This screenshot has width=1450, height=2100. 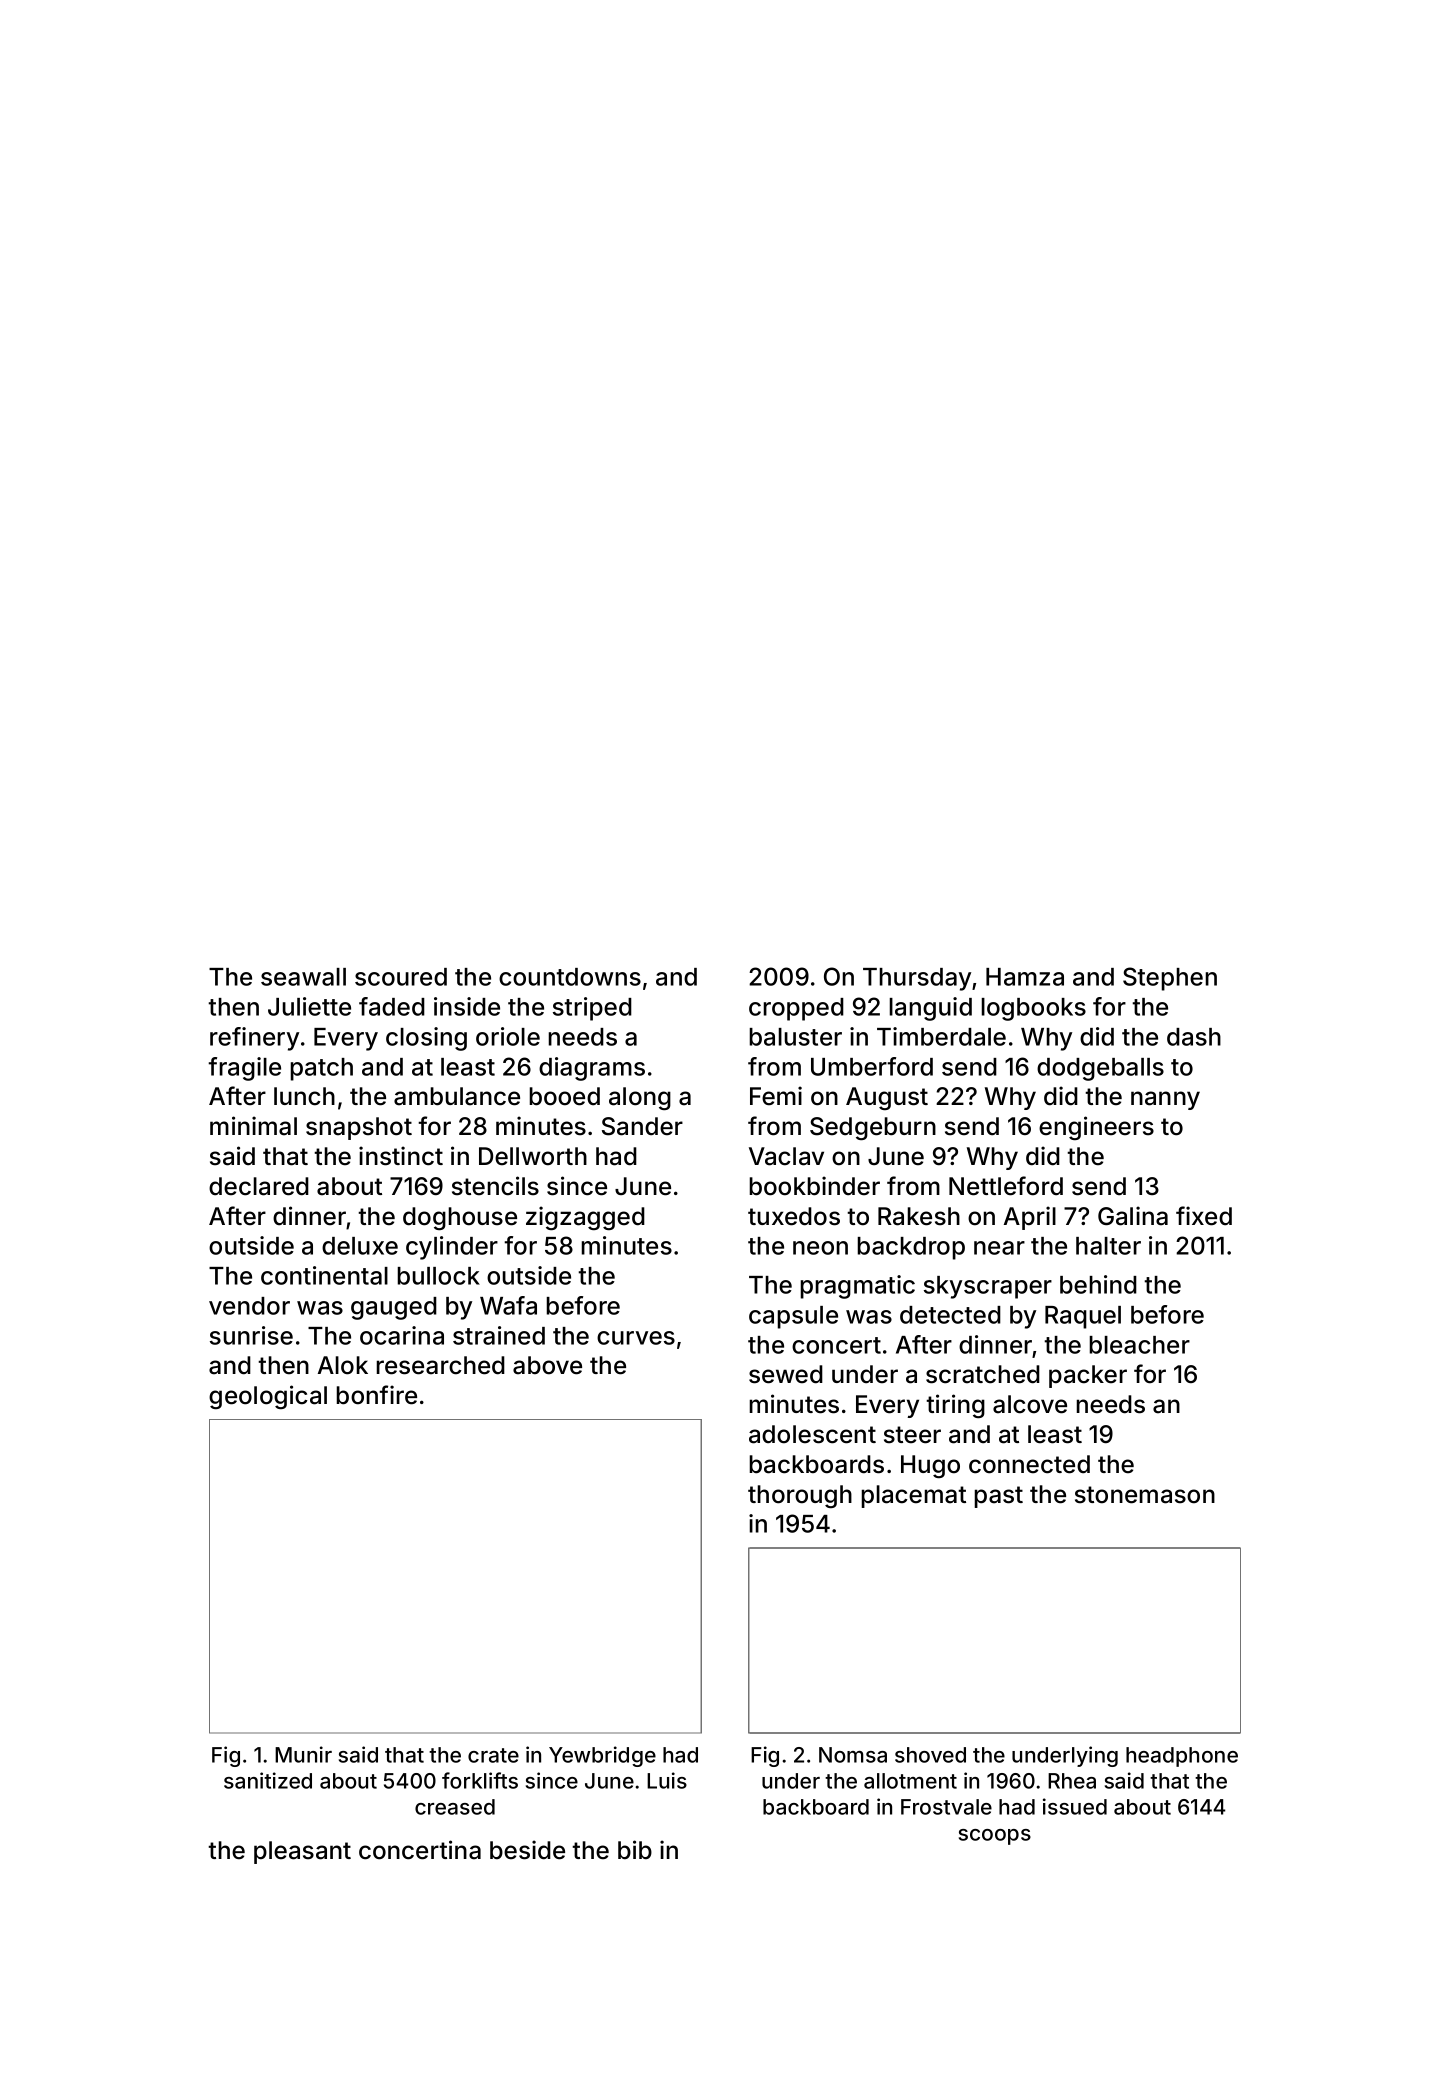 What do you see at coordinates (602, 1756) in the screenshot?
I see `Yewbridge` at bounding box center [602, 1756].
